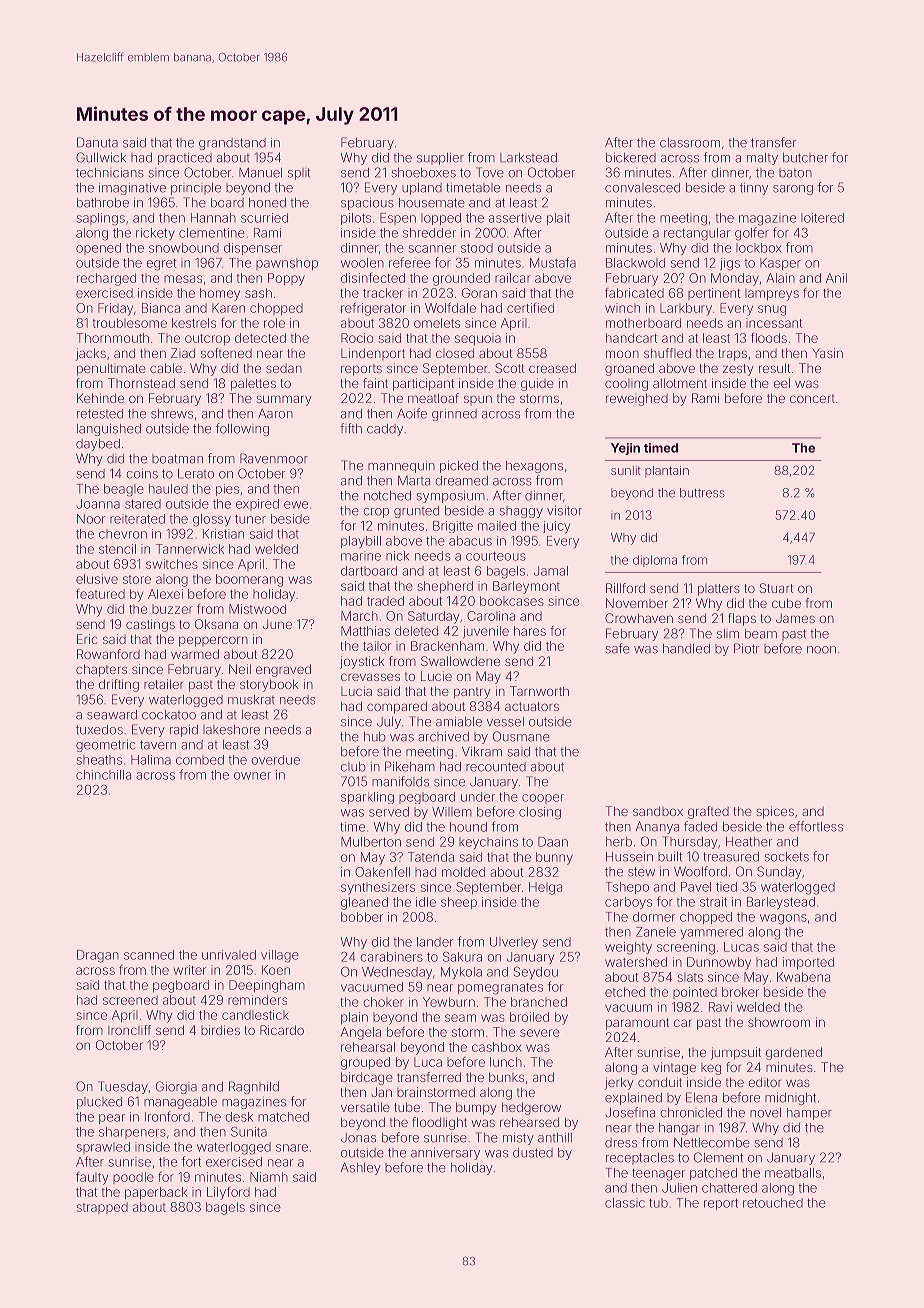 The width and height of the page is (924, 1308). I want to click on grinned, so click(454, 415).
